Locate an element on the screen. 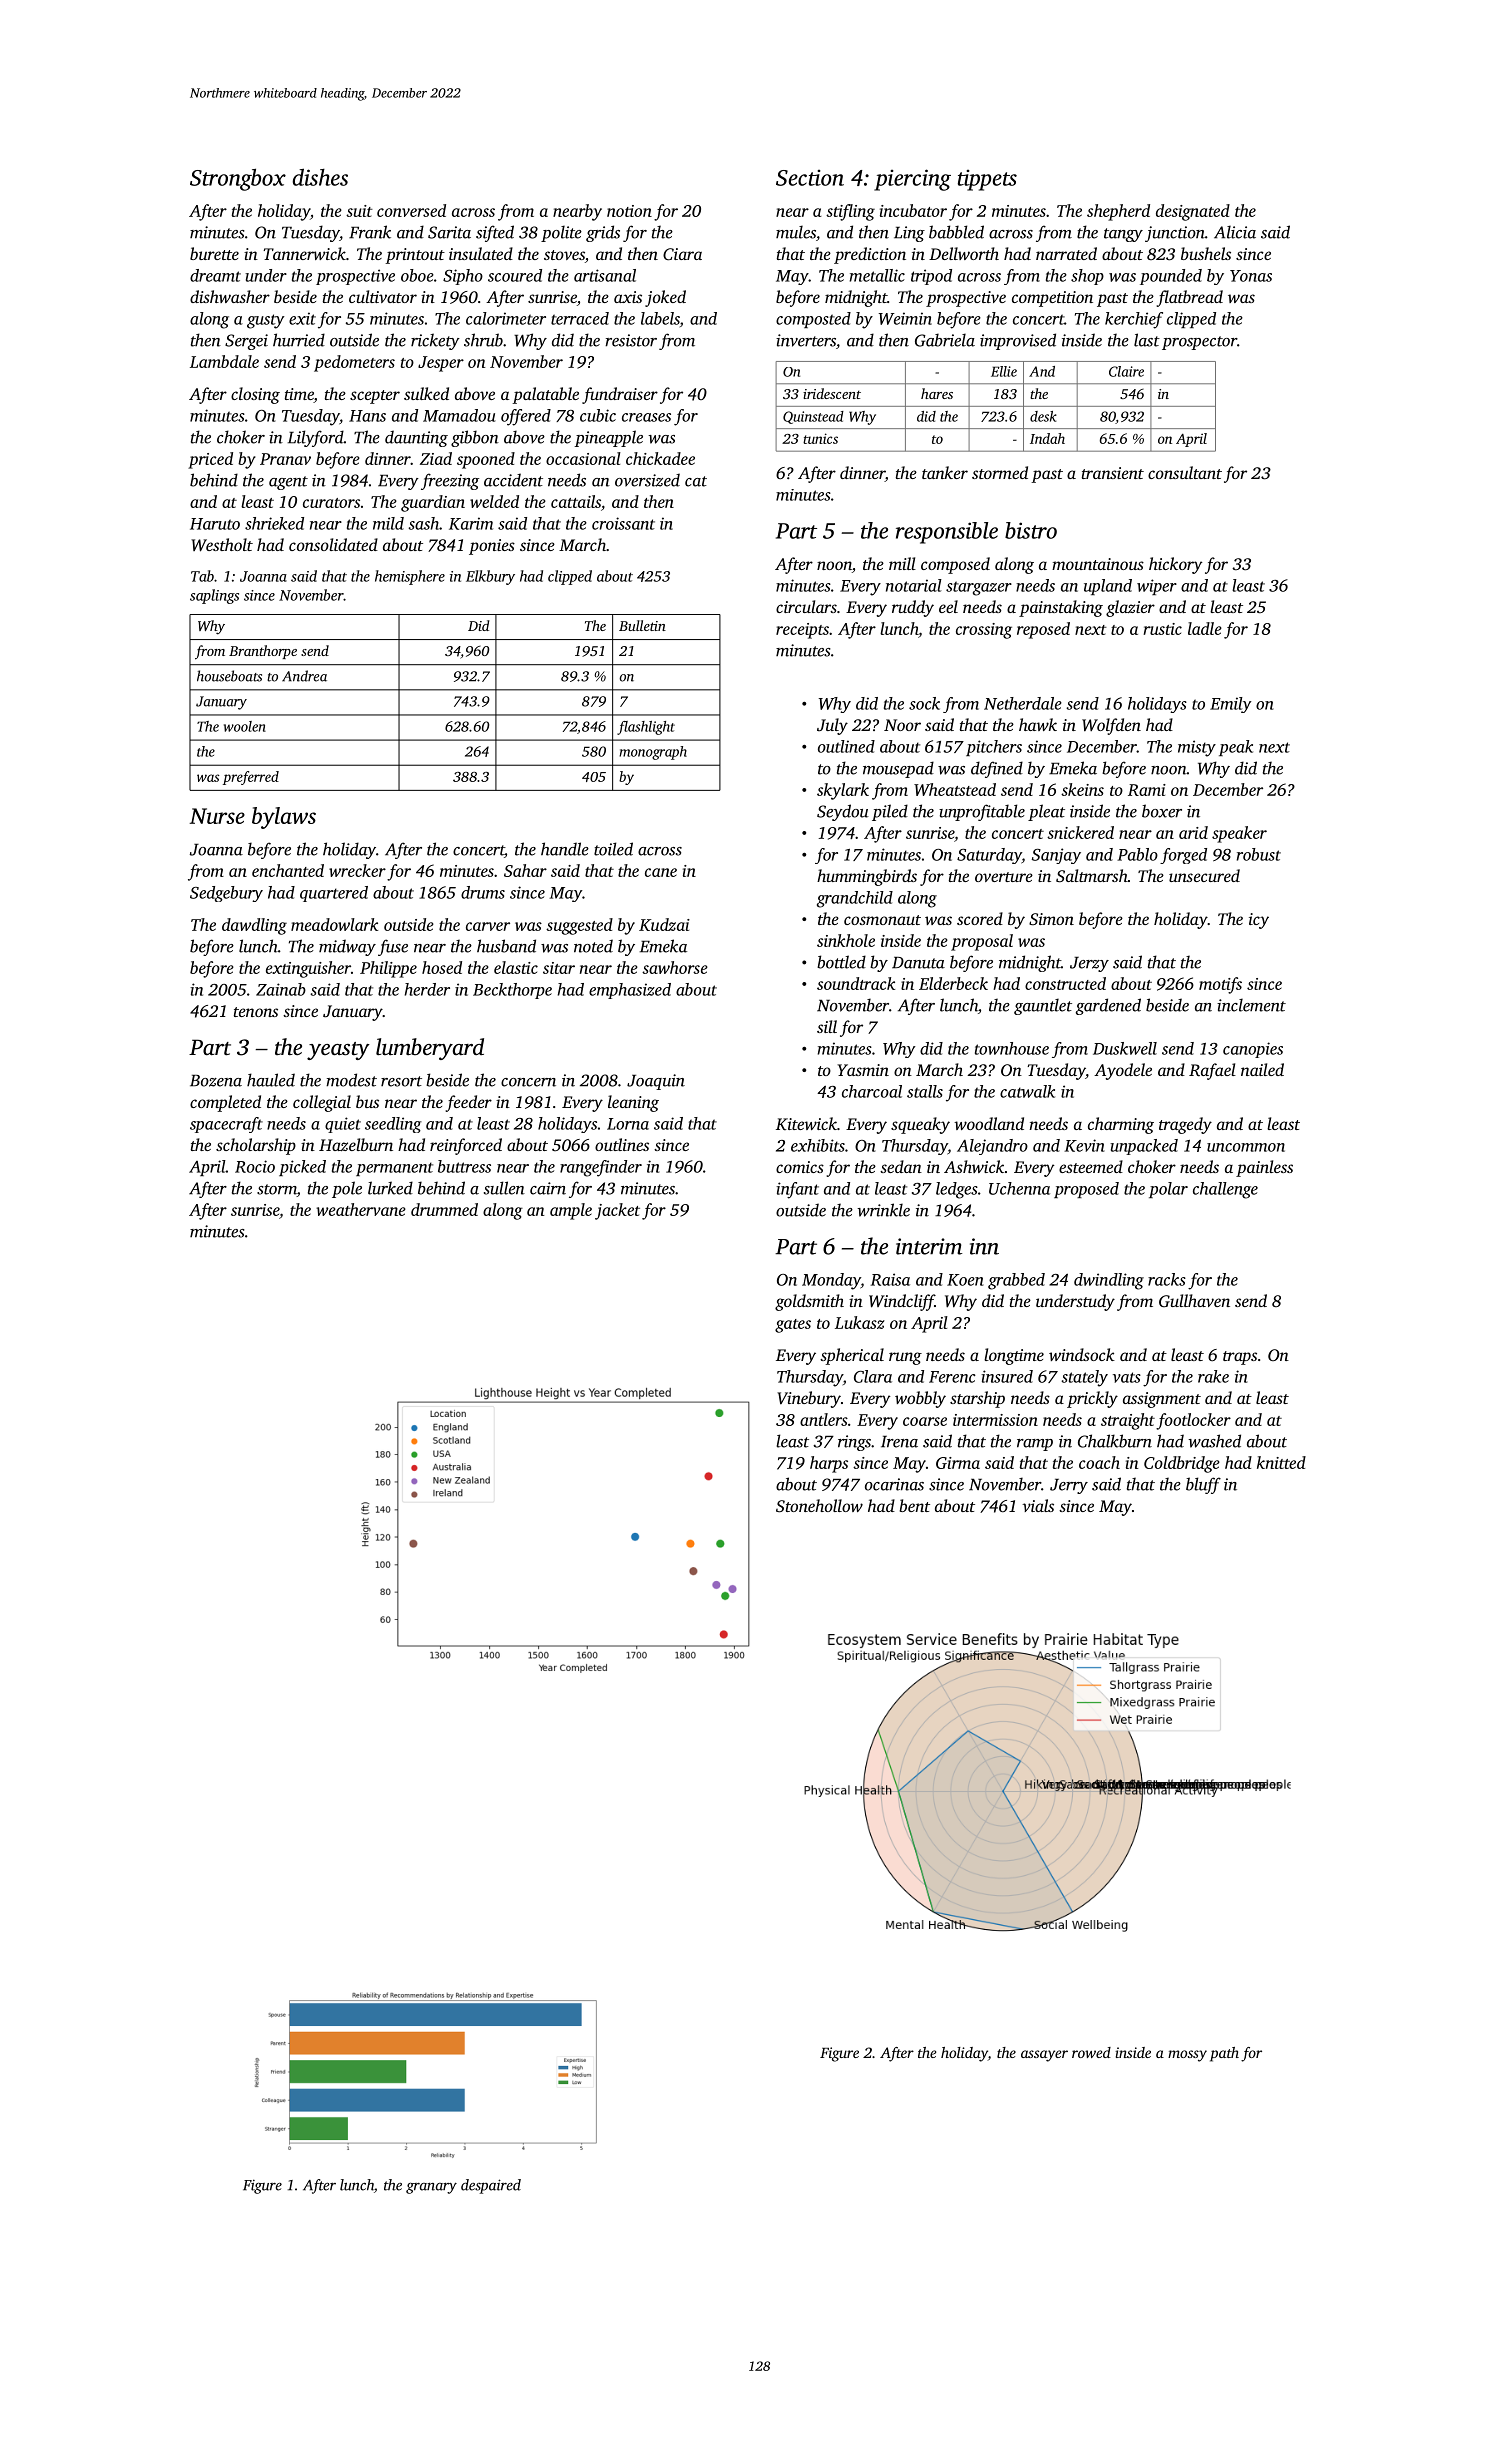  granary is located at coordinates (431, 2188).
